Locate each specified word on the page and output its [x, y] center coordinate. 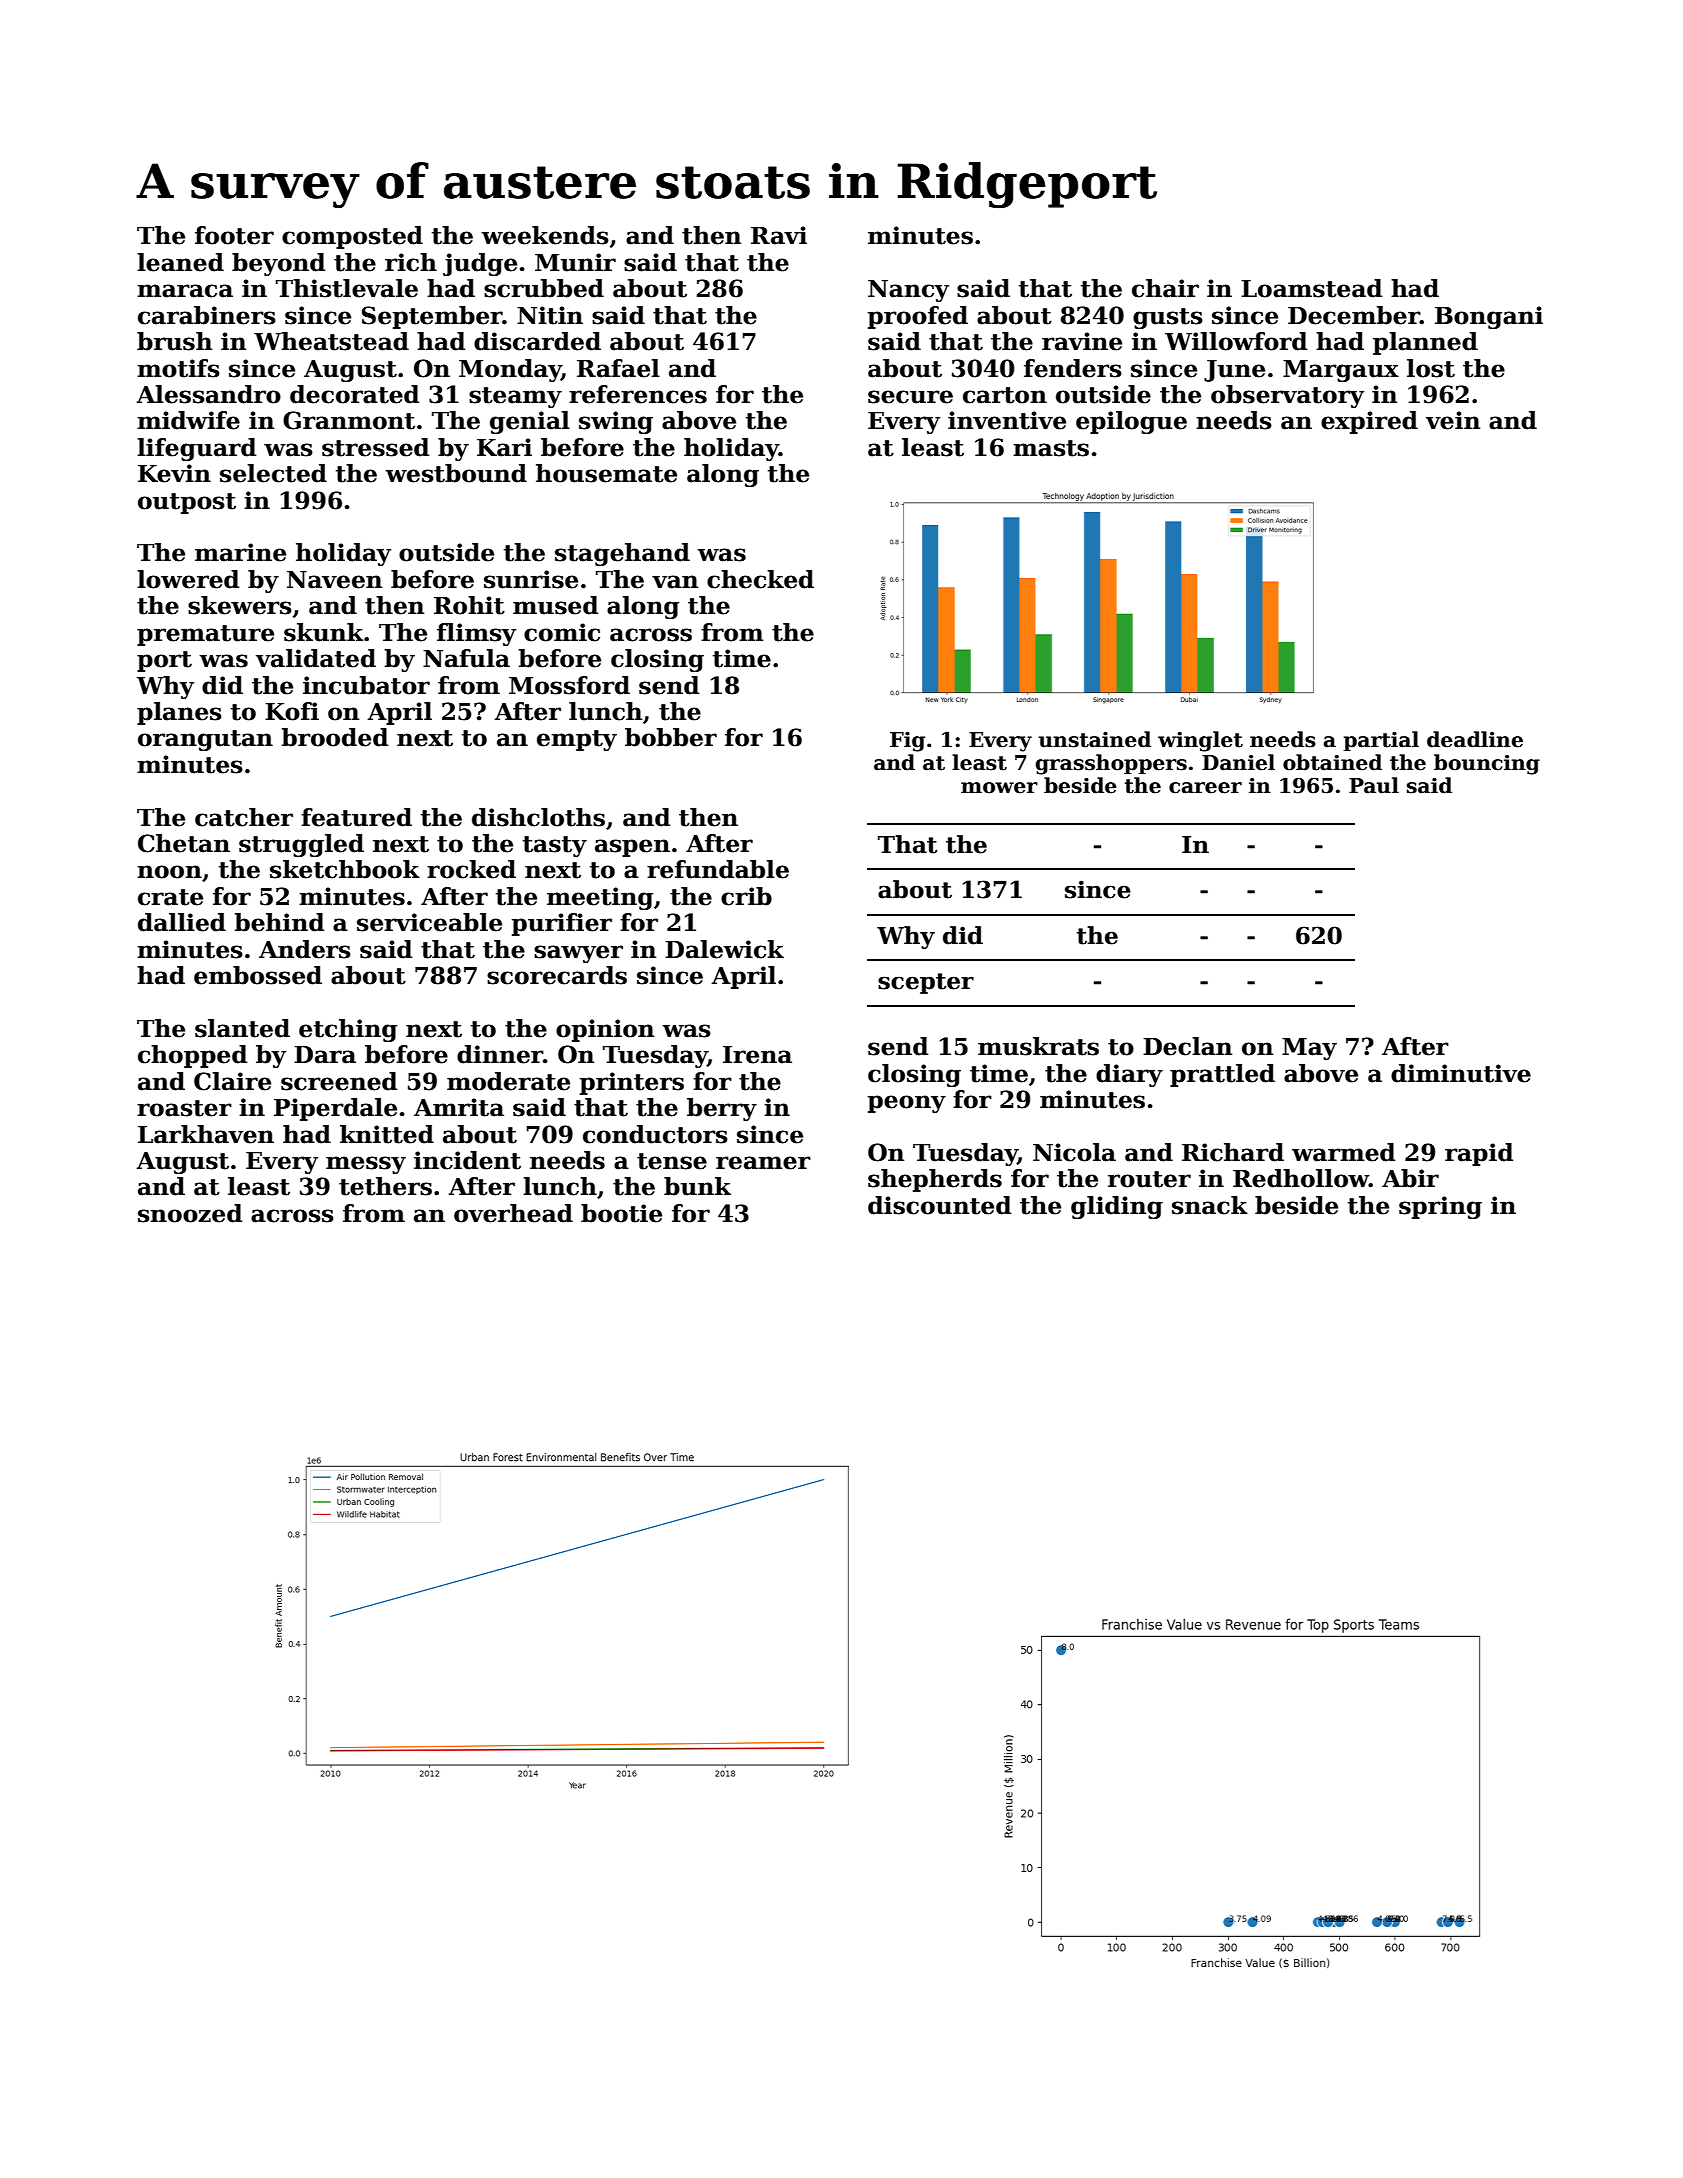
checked [760, 579]
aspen [632, 848]
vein [1453, 420]
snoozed [190, 1213]
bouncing [1487, 764]
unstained [1095, 739]
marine [240, 552]
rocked [471, 869]
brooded [335, 737]
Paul [1374, 785]
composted [352, 237]
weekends [545, 235]
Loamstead [1311, 288]
